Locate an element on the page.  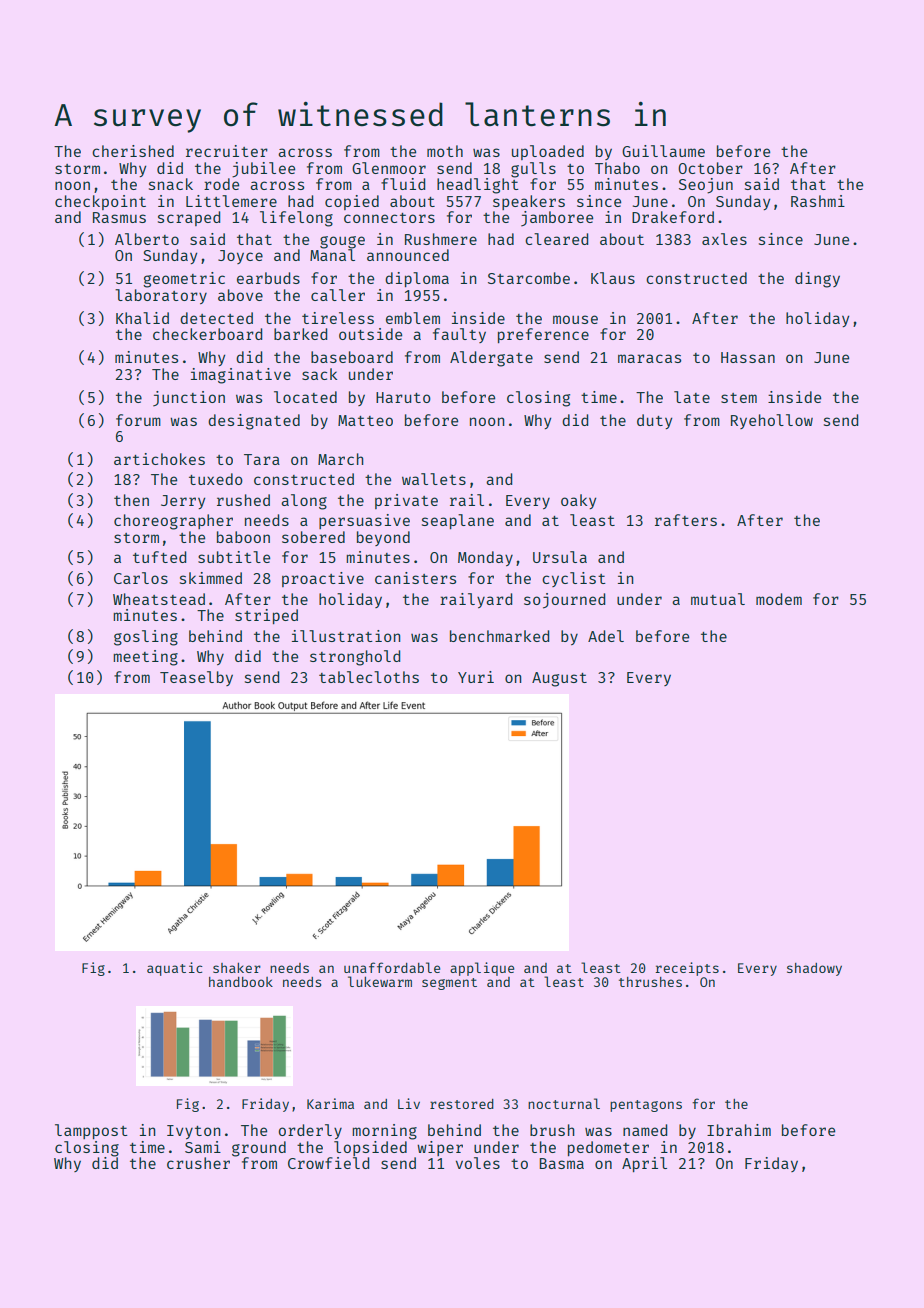
Hassan is located at coordinates (748, 357).
